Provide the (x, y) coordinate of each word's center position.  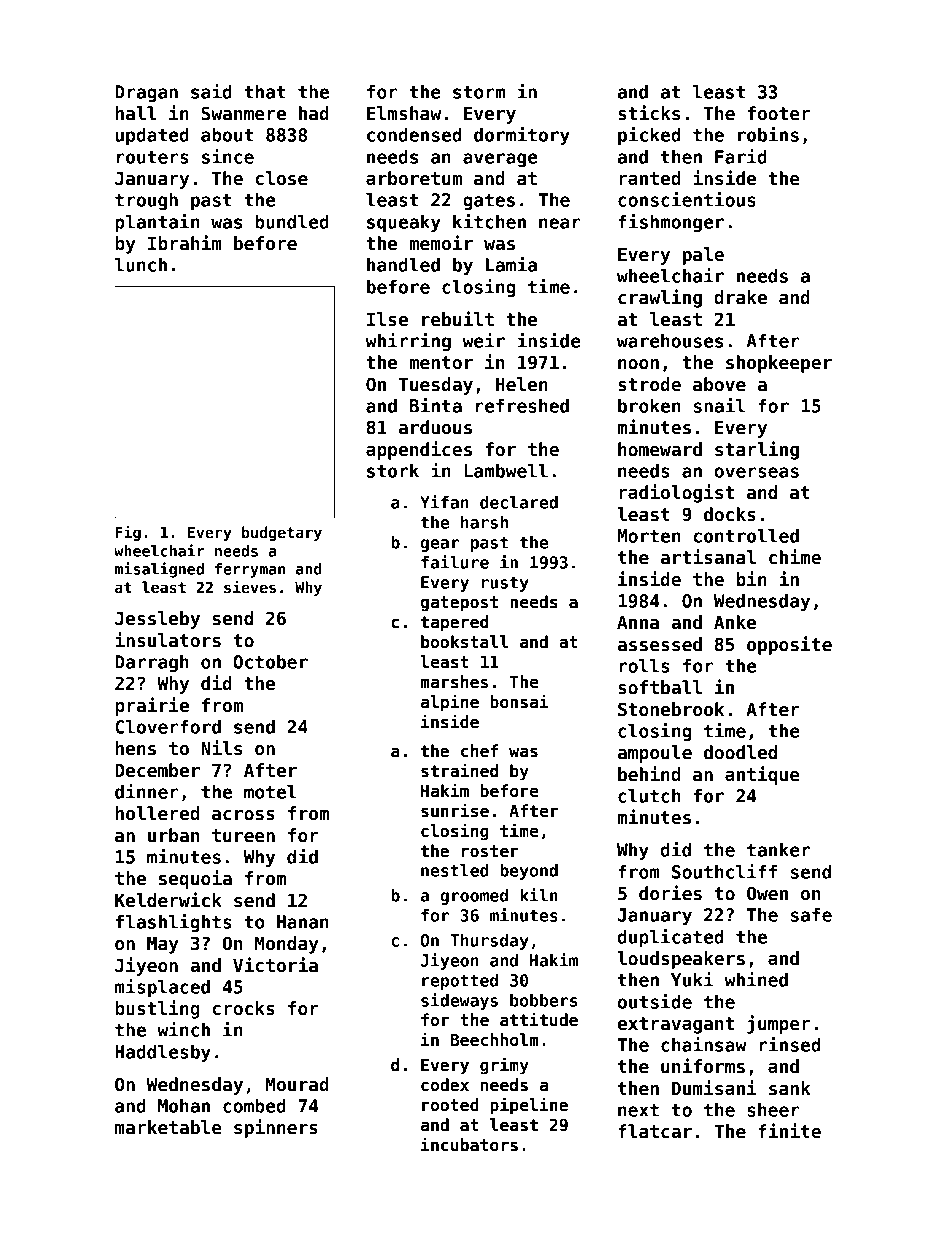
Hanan (303, 922)
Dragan (146, 93)
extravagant (676, 1025)
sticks (649, 113)
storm (479, 92)
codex (445, 1085)
